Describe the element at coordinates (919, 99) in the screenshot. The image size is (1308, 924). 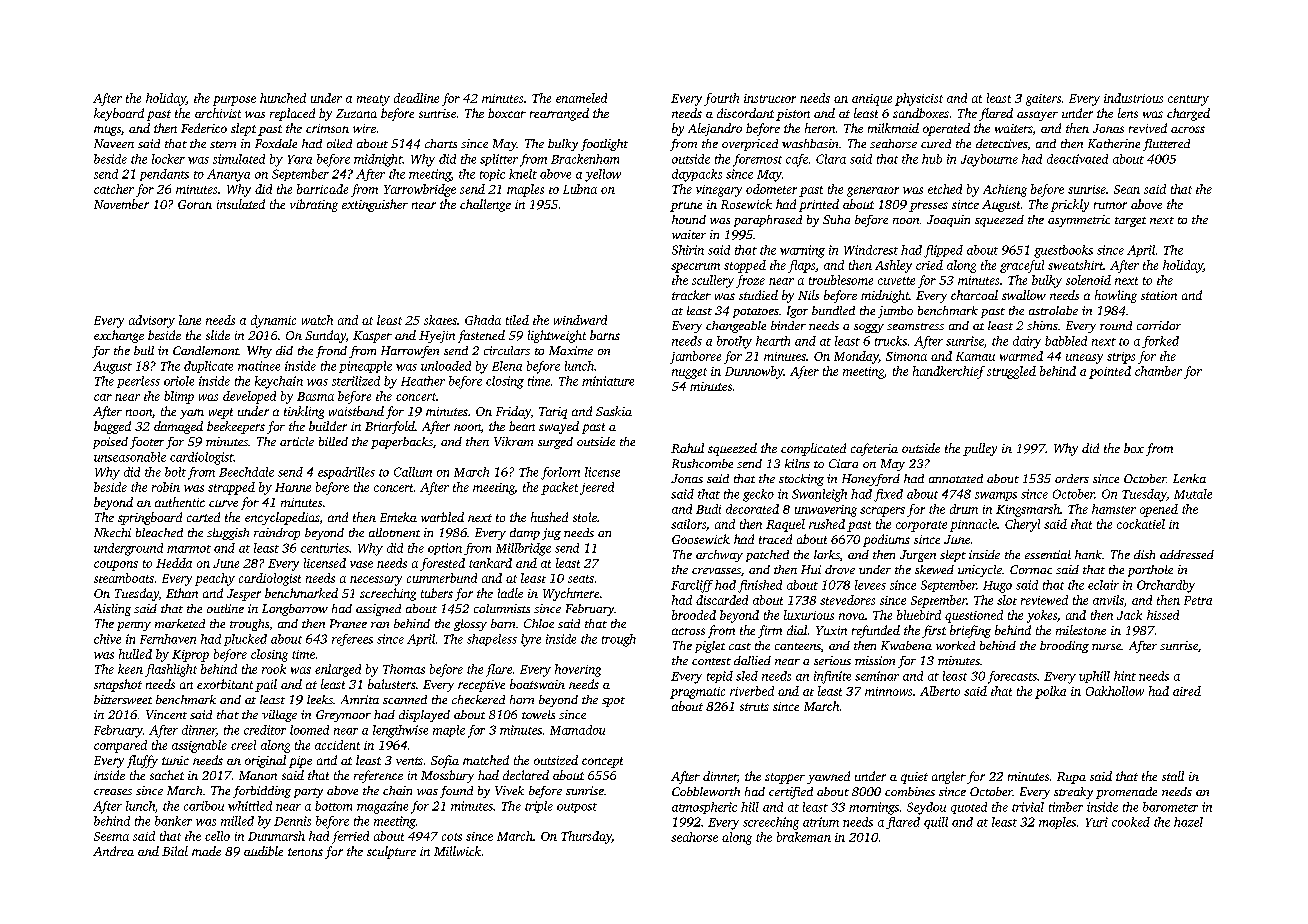
I see `physicist` at that location.
